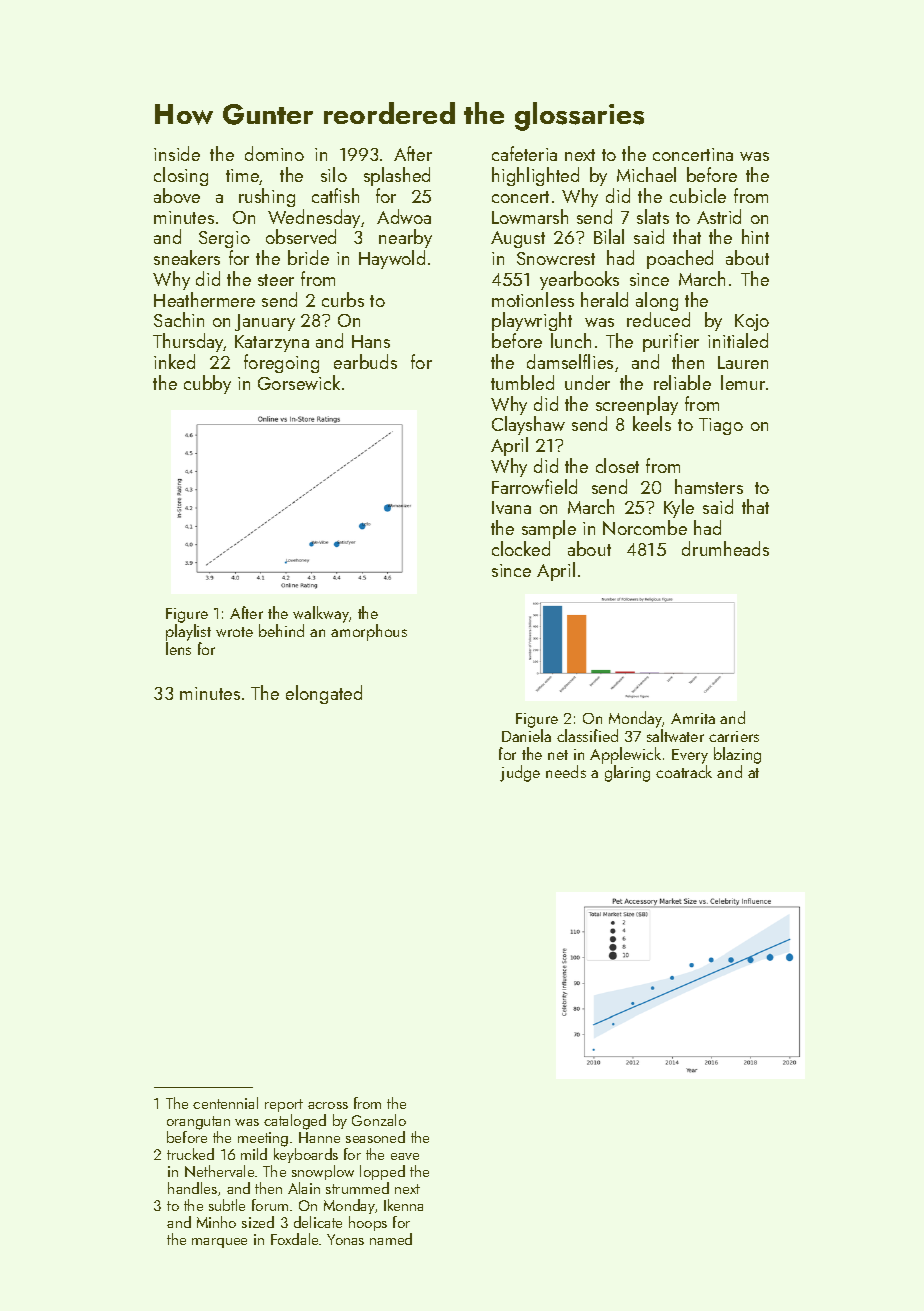  What do you see at coordinates (524, 153) in the document?
I see `cafeteria` at bounding box center [524, 153].
